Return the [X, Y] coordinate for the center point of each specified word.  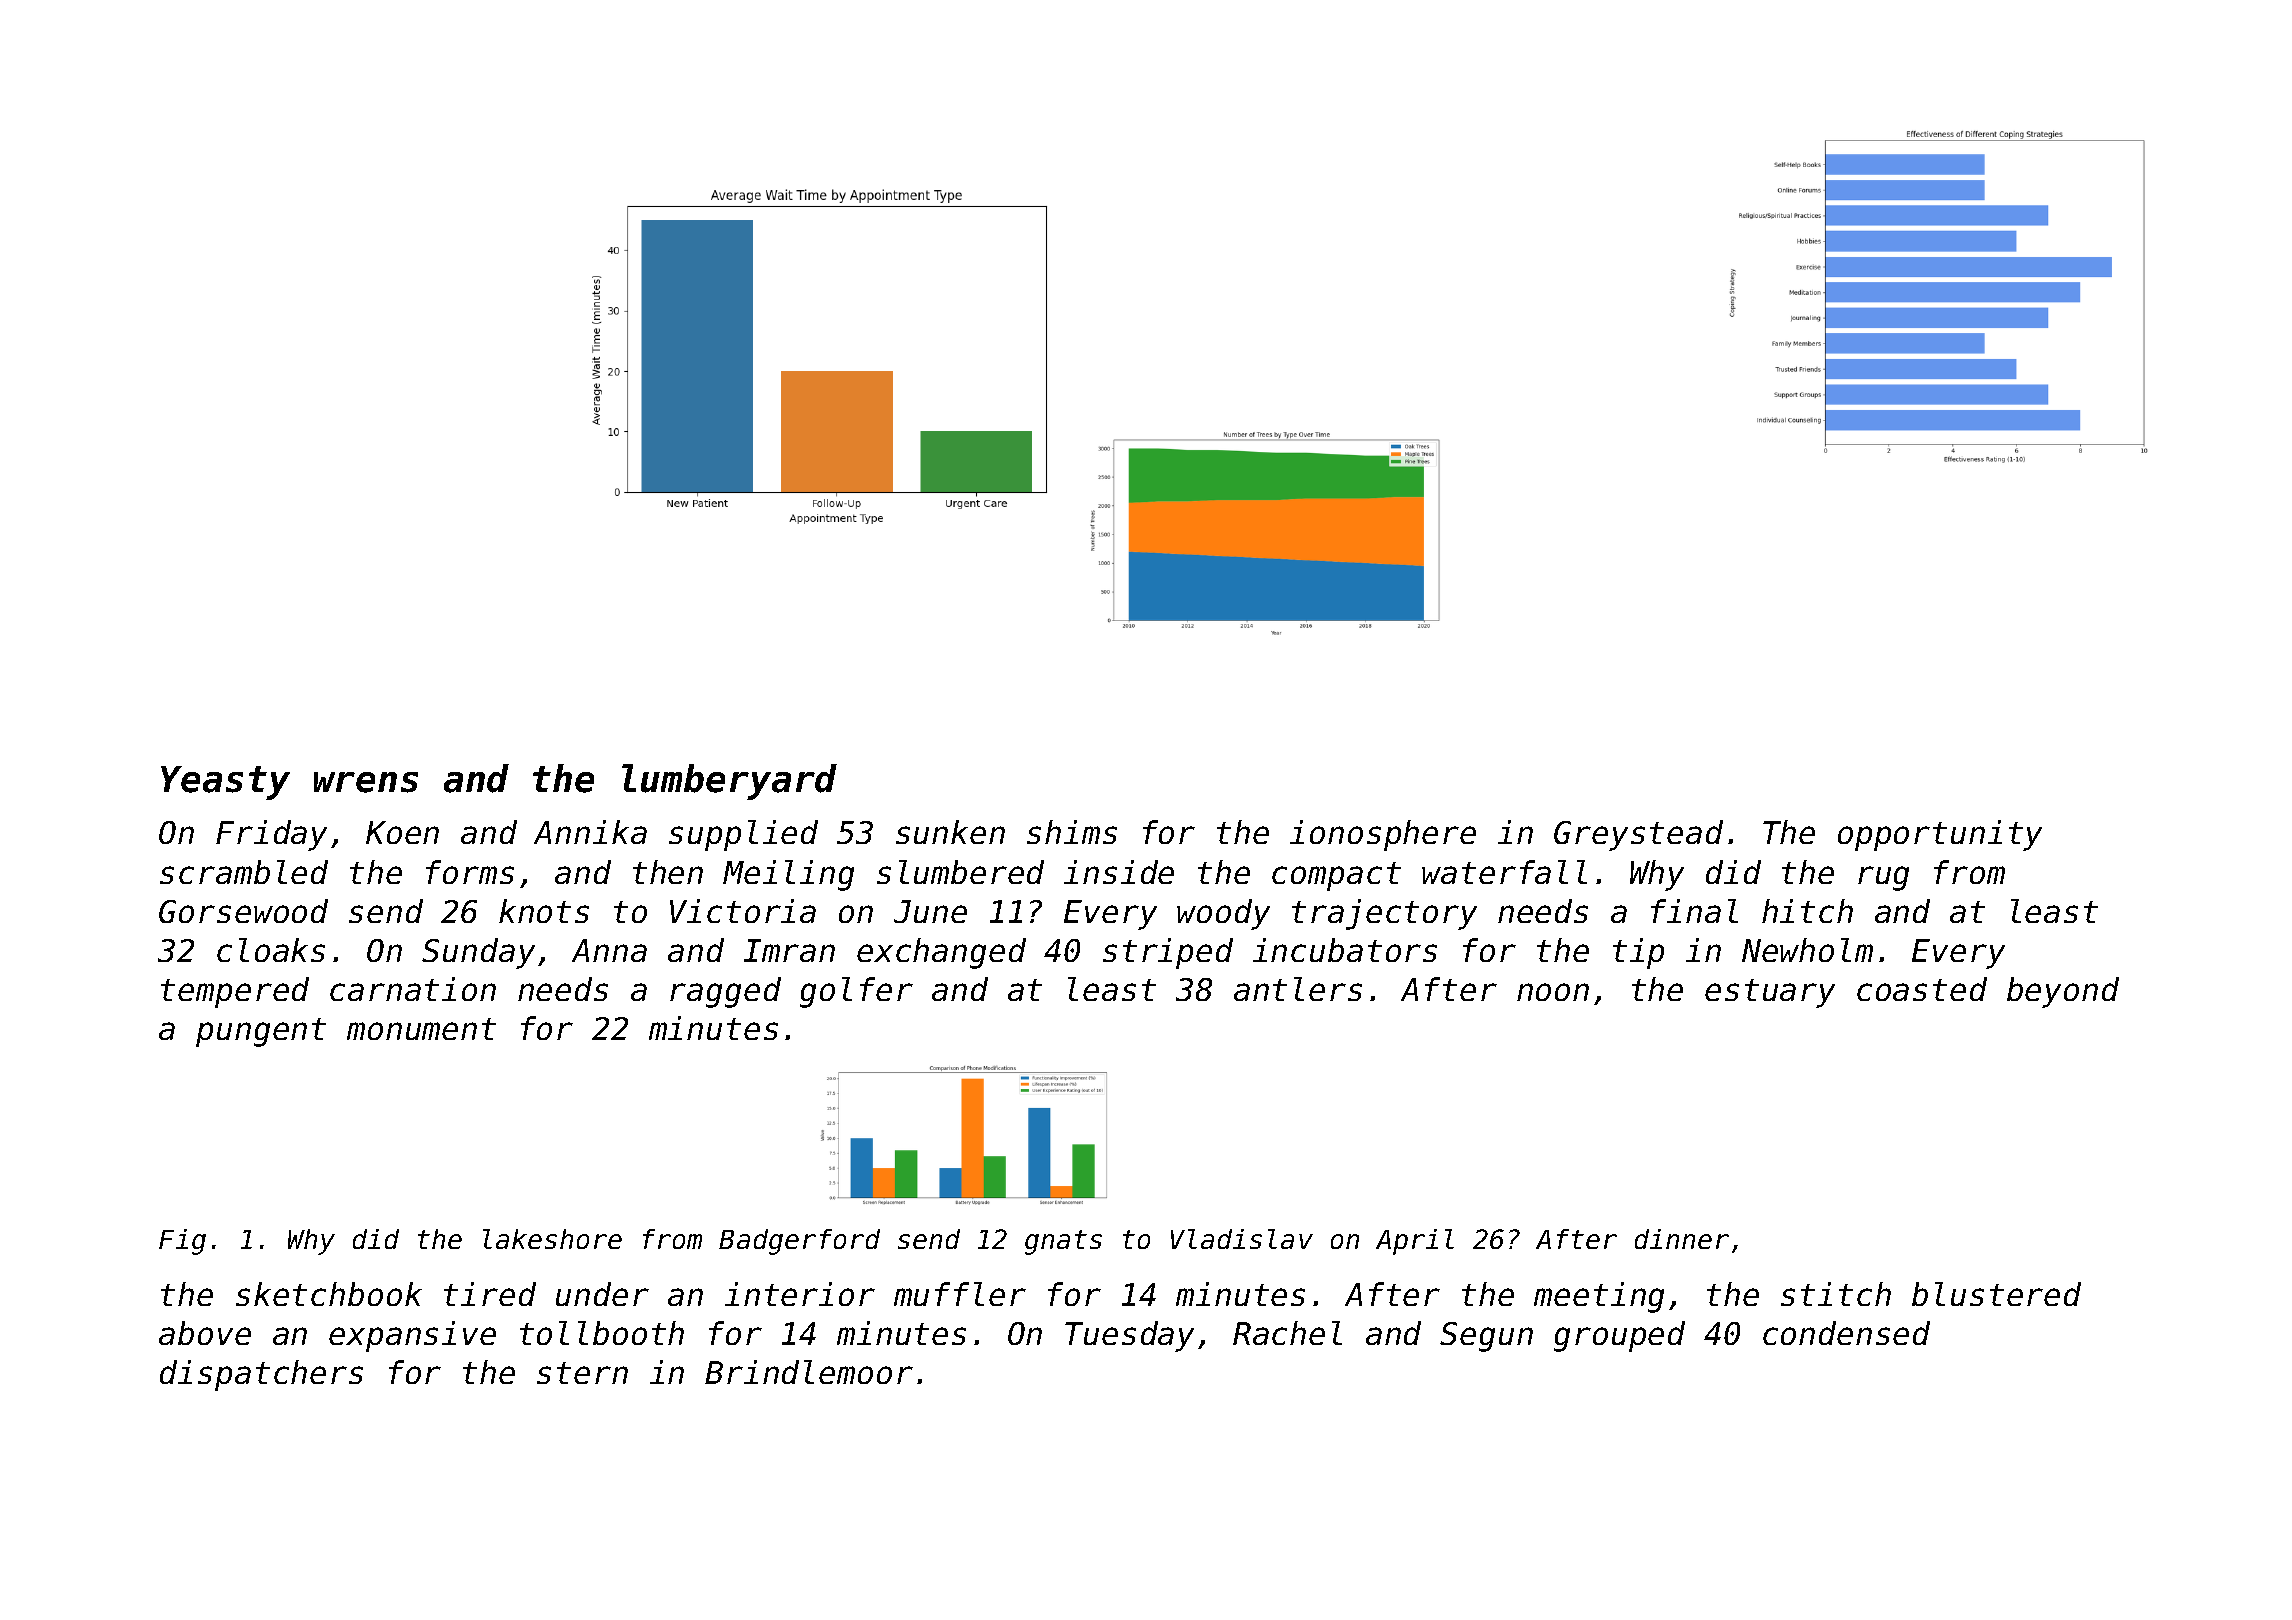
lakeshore [552, 1239]
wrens [366, 782]
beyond [2063, 992]
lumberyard [729, 782]
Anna [609, 950]
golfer [856, 992]
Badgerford [799, 1242]
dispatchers [261, 1375]
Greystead [1638, 835]
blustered [1996, 1294]
